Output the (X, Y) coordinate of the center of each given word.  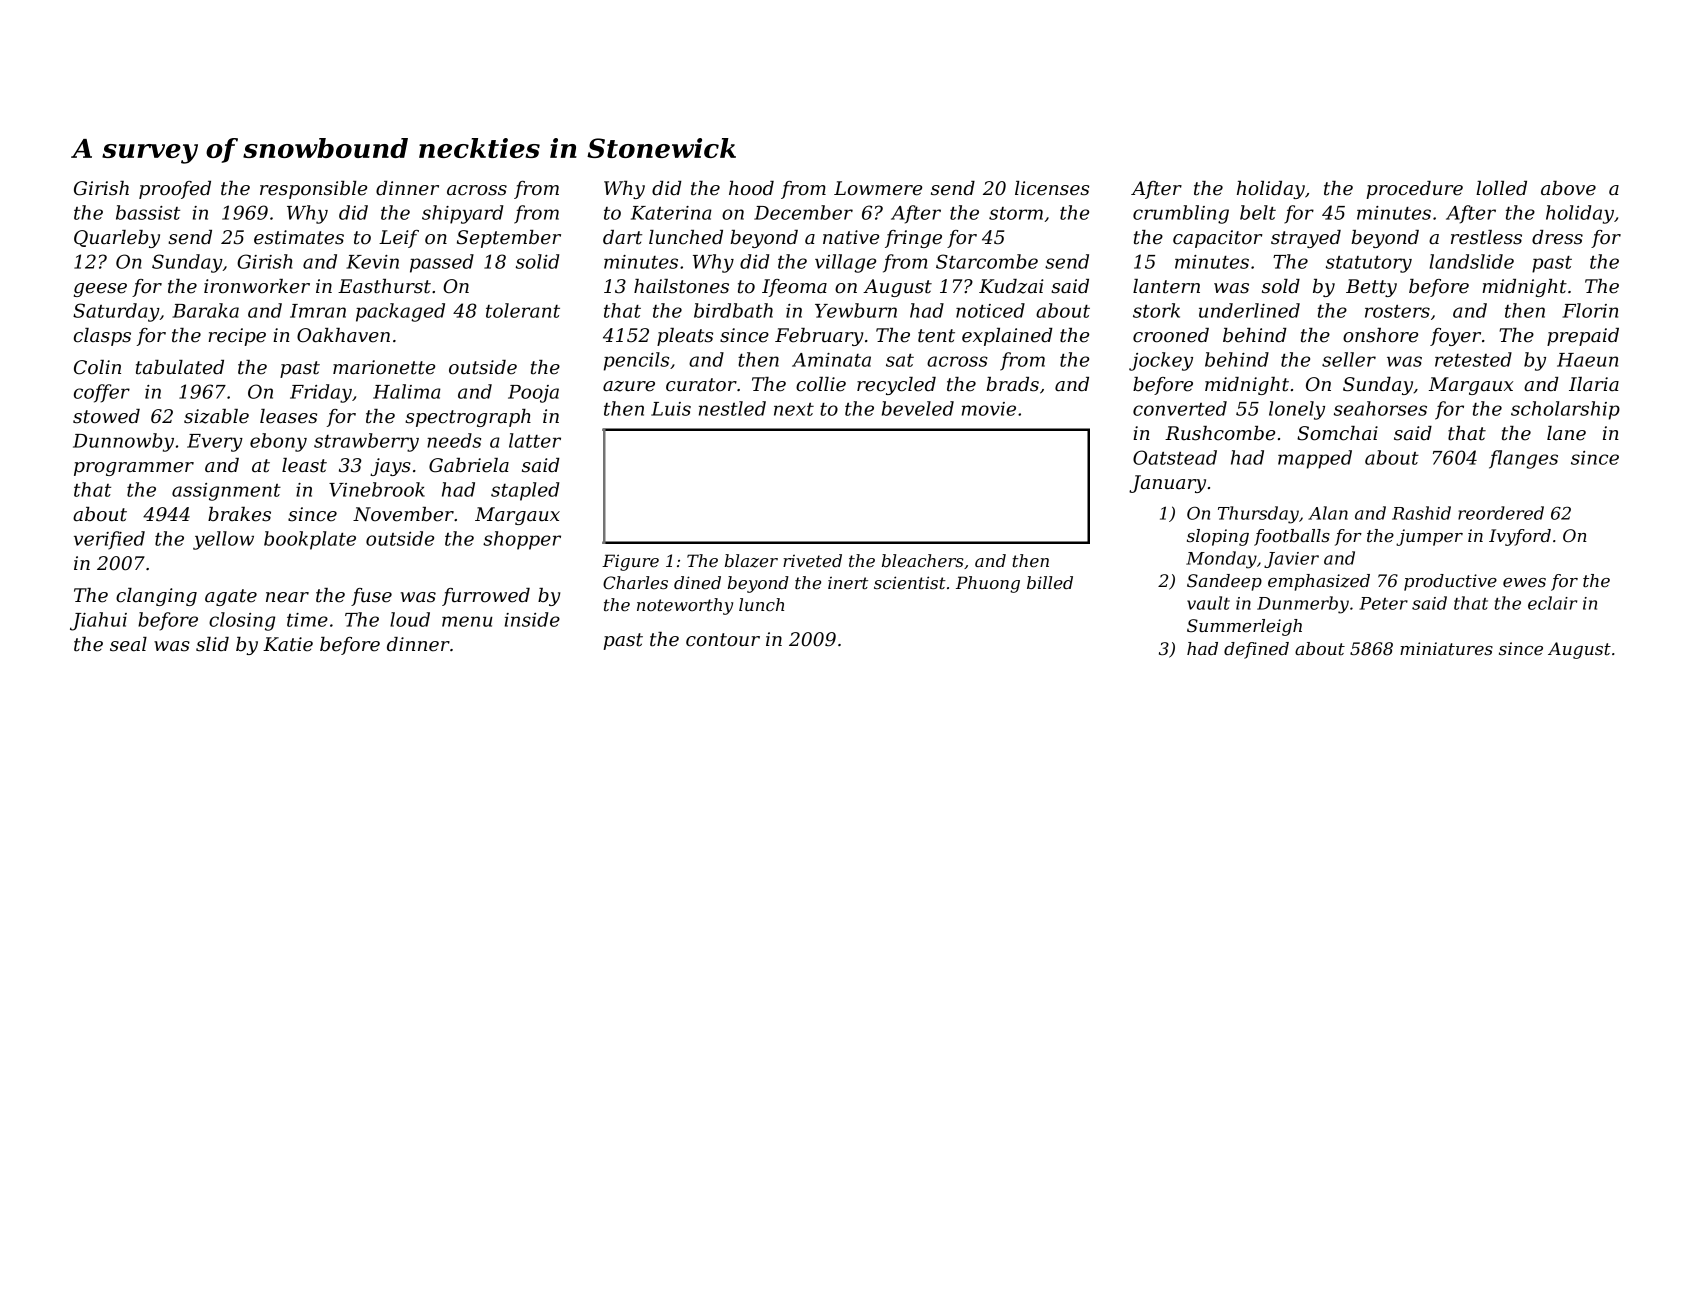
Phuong (988, 584)
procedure (1414, 190)
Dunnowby (123, 442)
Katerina (671, 213)
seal (128, 644)
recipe (237, 337)
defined (1256, 650)
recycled (896, 386)
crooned (1171, 335)
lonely (1297, 410)
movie (989, 409)
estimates (299, 237)
